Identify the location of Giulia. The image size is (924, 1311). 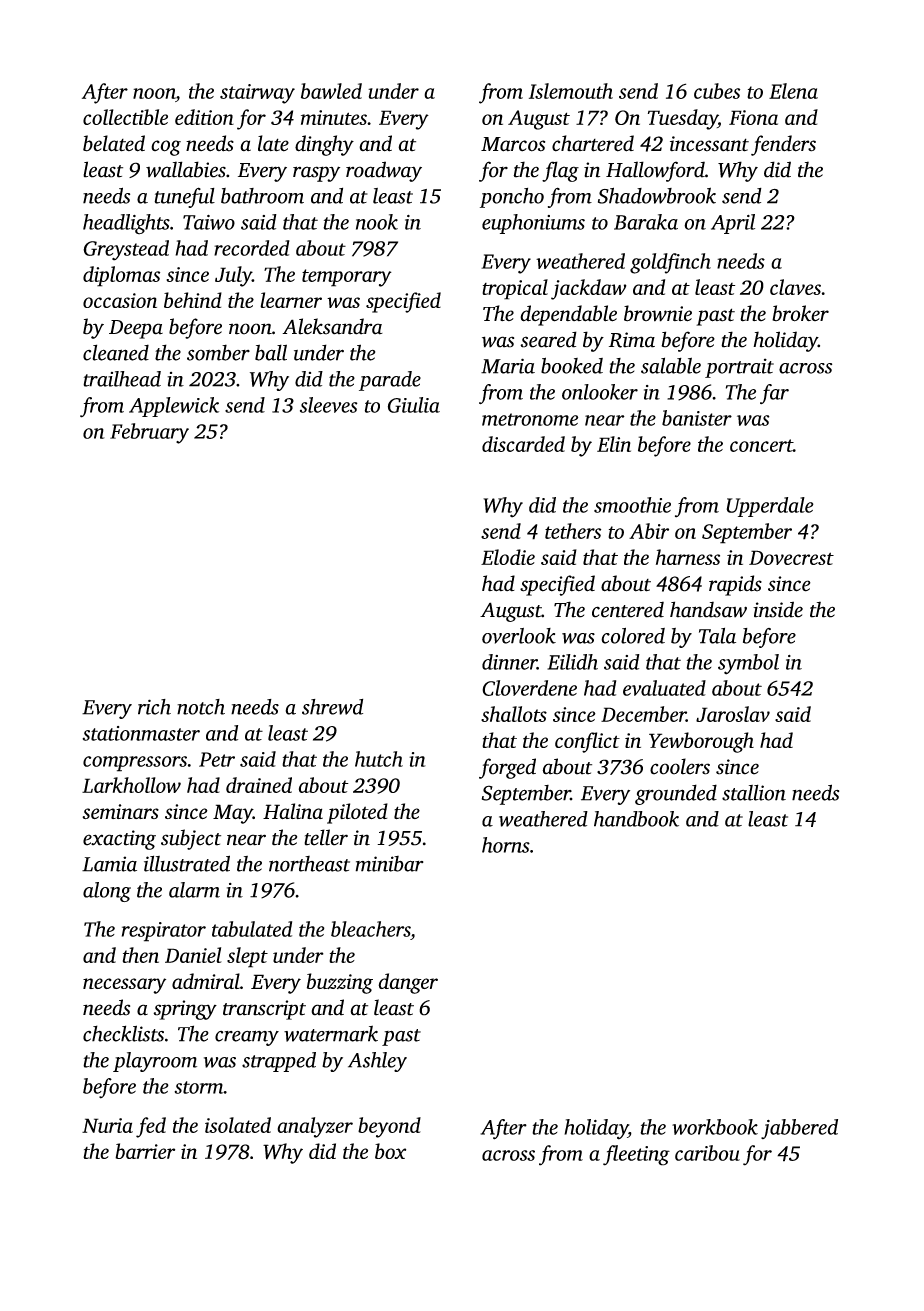
(414, 405).
